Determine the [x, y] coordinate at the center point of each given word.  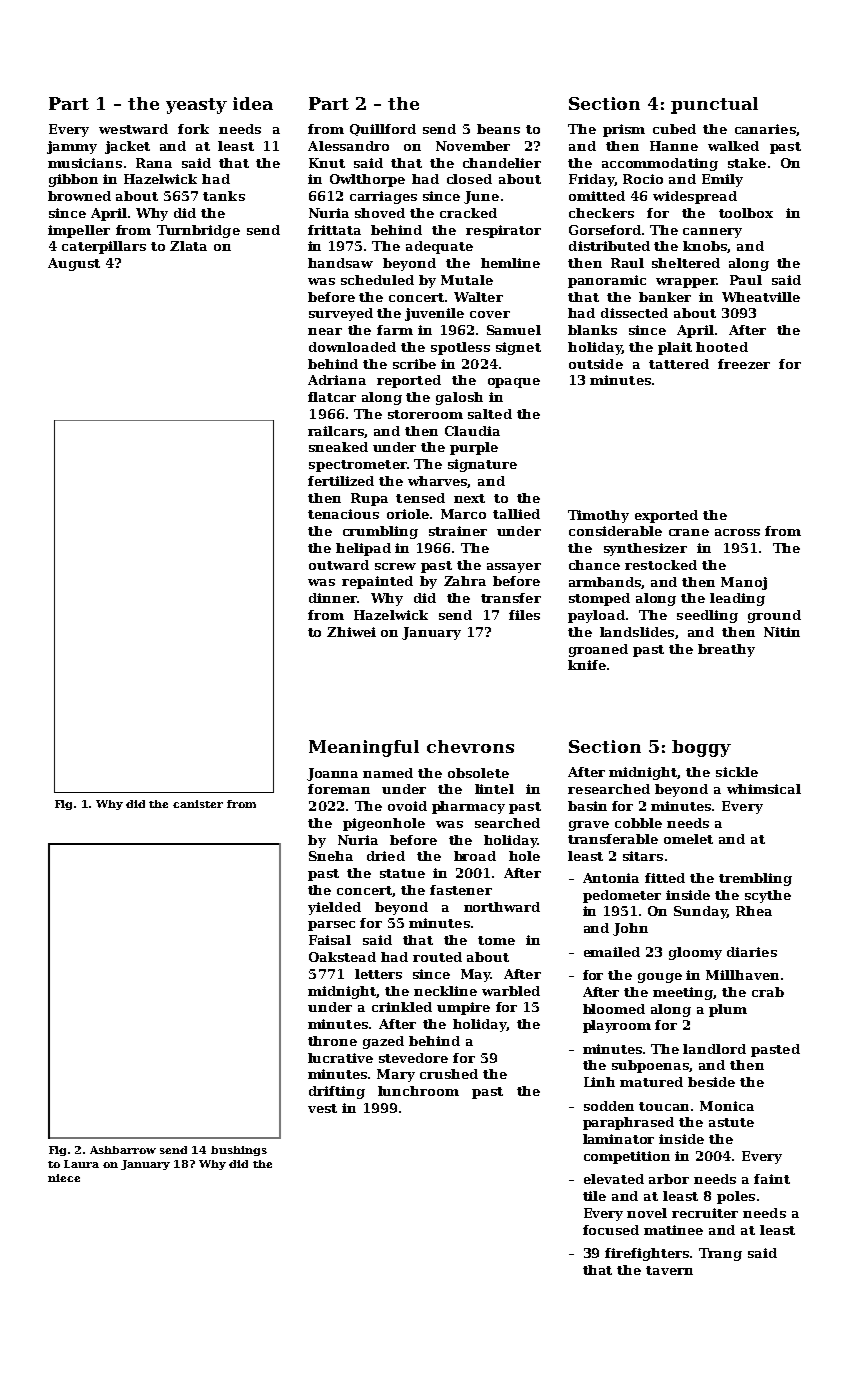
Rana [154, 163]
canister [198, 804]
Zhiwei [351, 632]
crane [689, 532]
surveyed [341, 314]
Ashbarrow [123, 1150]
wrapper [686, 283]
